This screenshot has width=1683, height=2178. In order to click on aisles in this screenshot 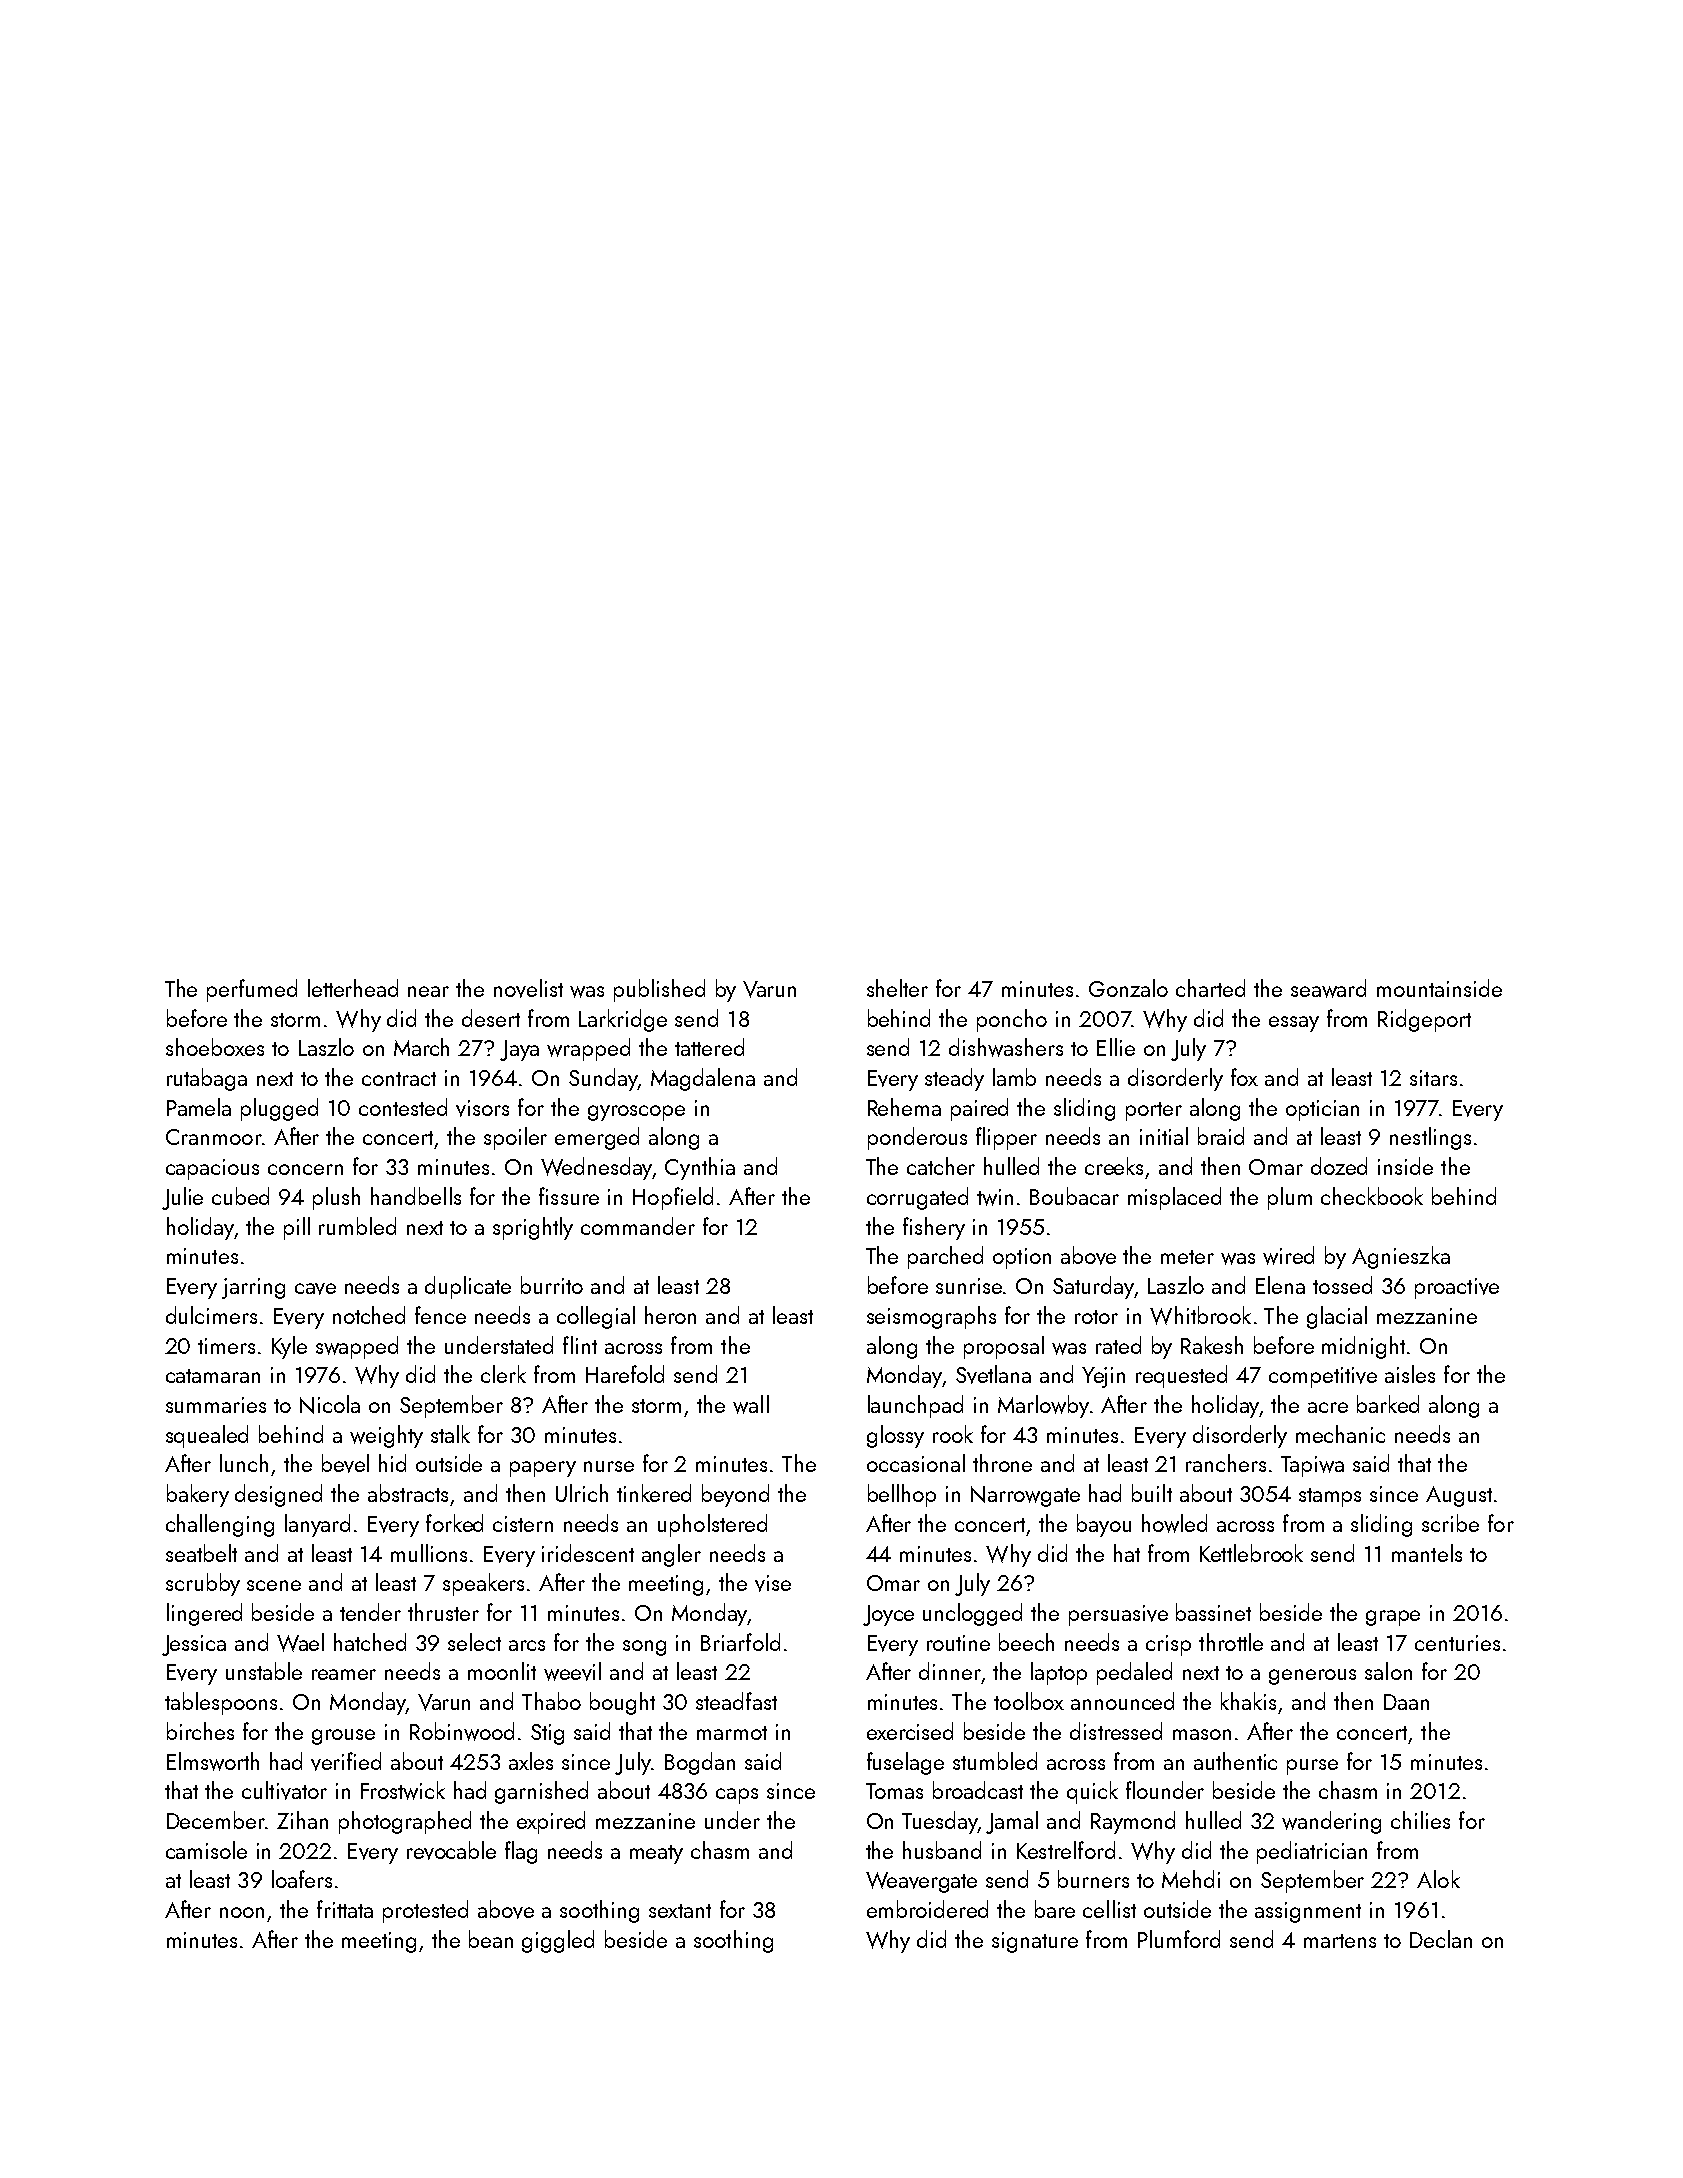, I will do `click(1410, 1374)`.
